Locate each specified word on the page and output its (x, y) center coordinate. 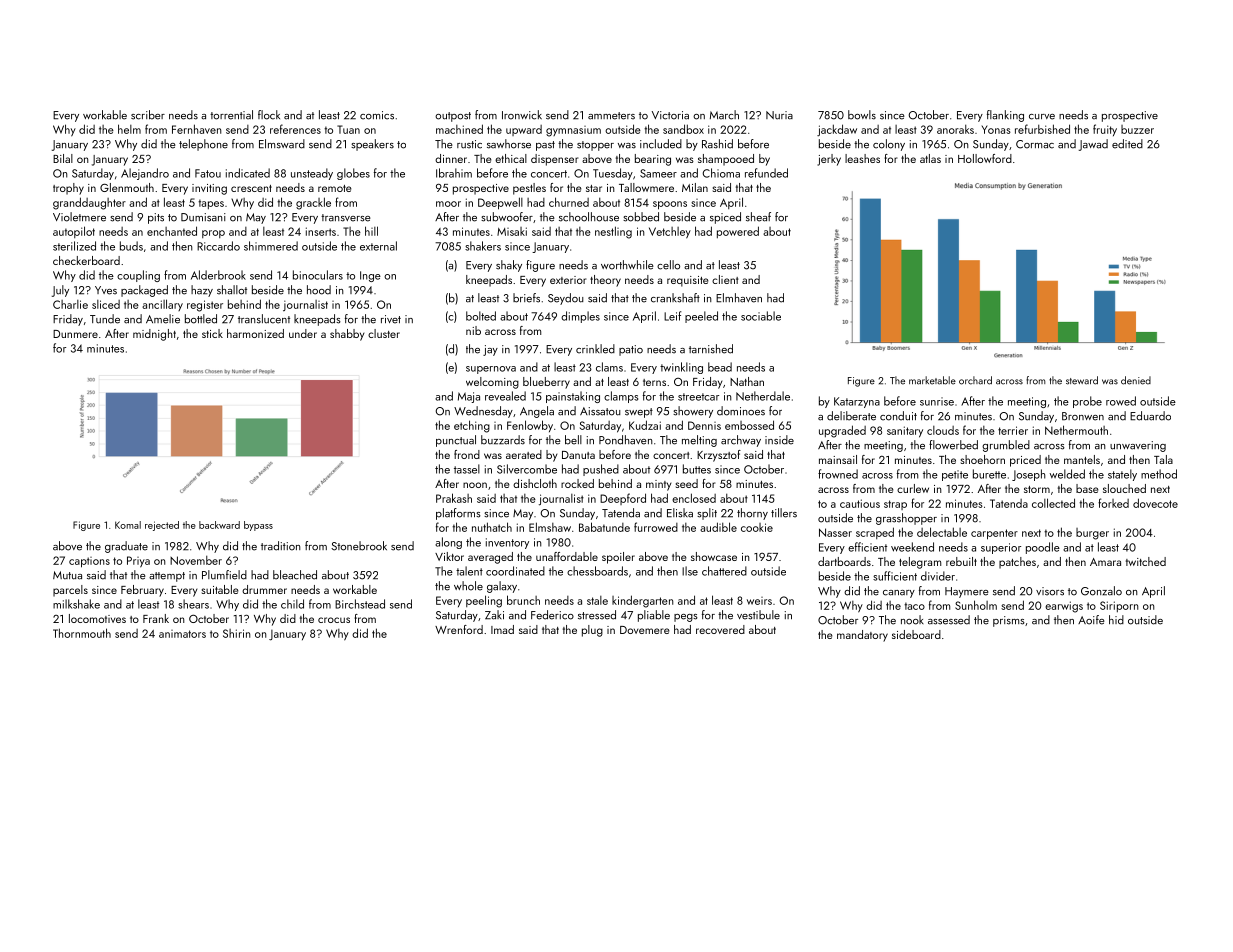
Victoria (670, 115)
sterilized (74, 246)
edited (1127, 144)
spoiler (618, 558)
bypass (258, 526)
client (725, 279)
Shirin (237, 633)
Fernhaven (197, 129)
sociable (761, 316)
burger (1092, 534)
